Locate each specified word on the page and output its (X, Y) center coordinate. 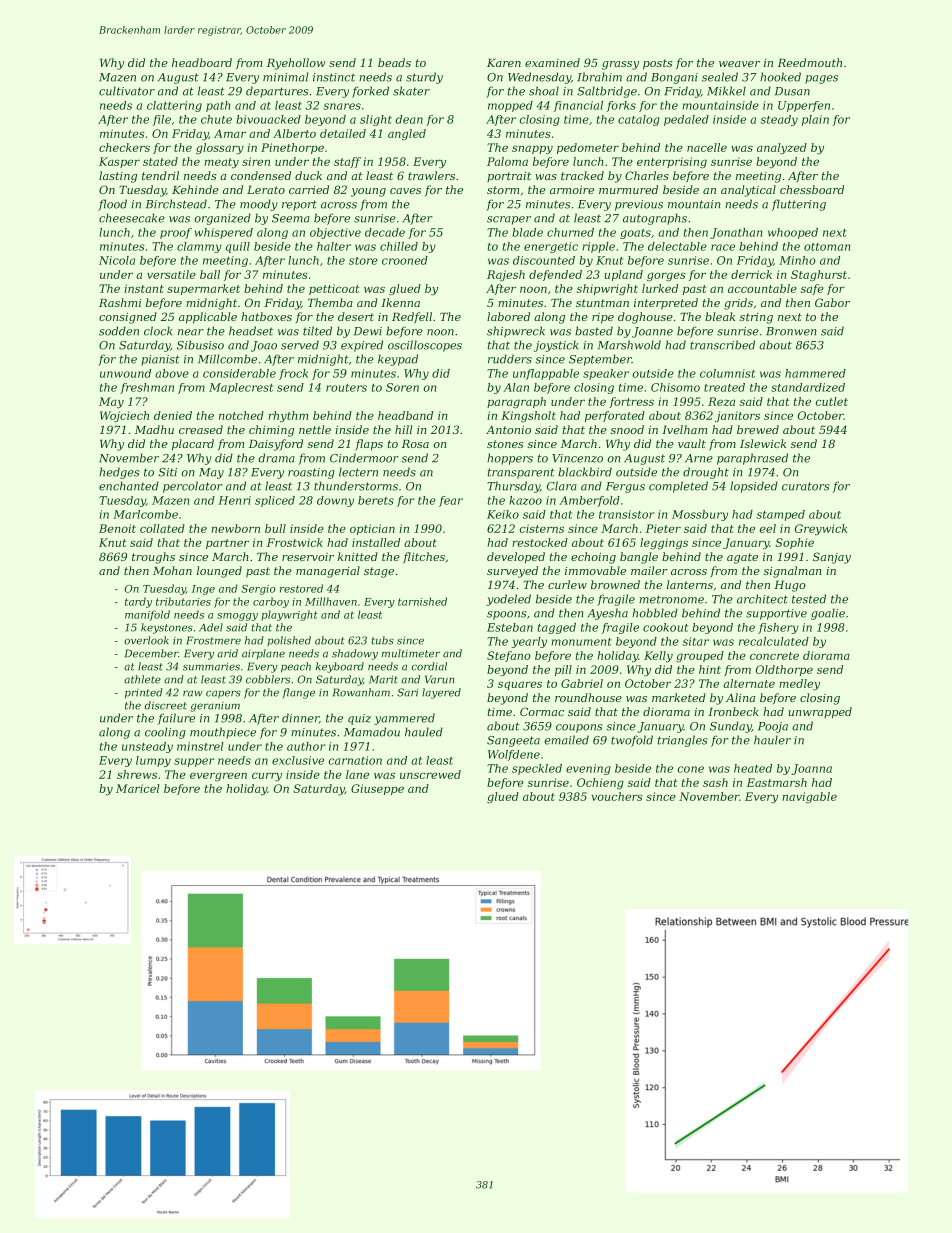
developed (516, 558)
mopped (510, 106)
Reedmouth (810, 62)
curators (805, 486)
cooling (165, 733)
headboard (202, 62)
